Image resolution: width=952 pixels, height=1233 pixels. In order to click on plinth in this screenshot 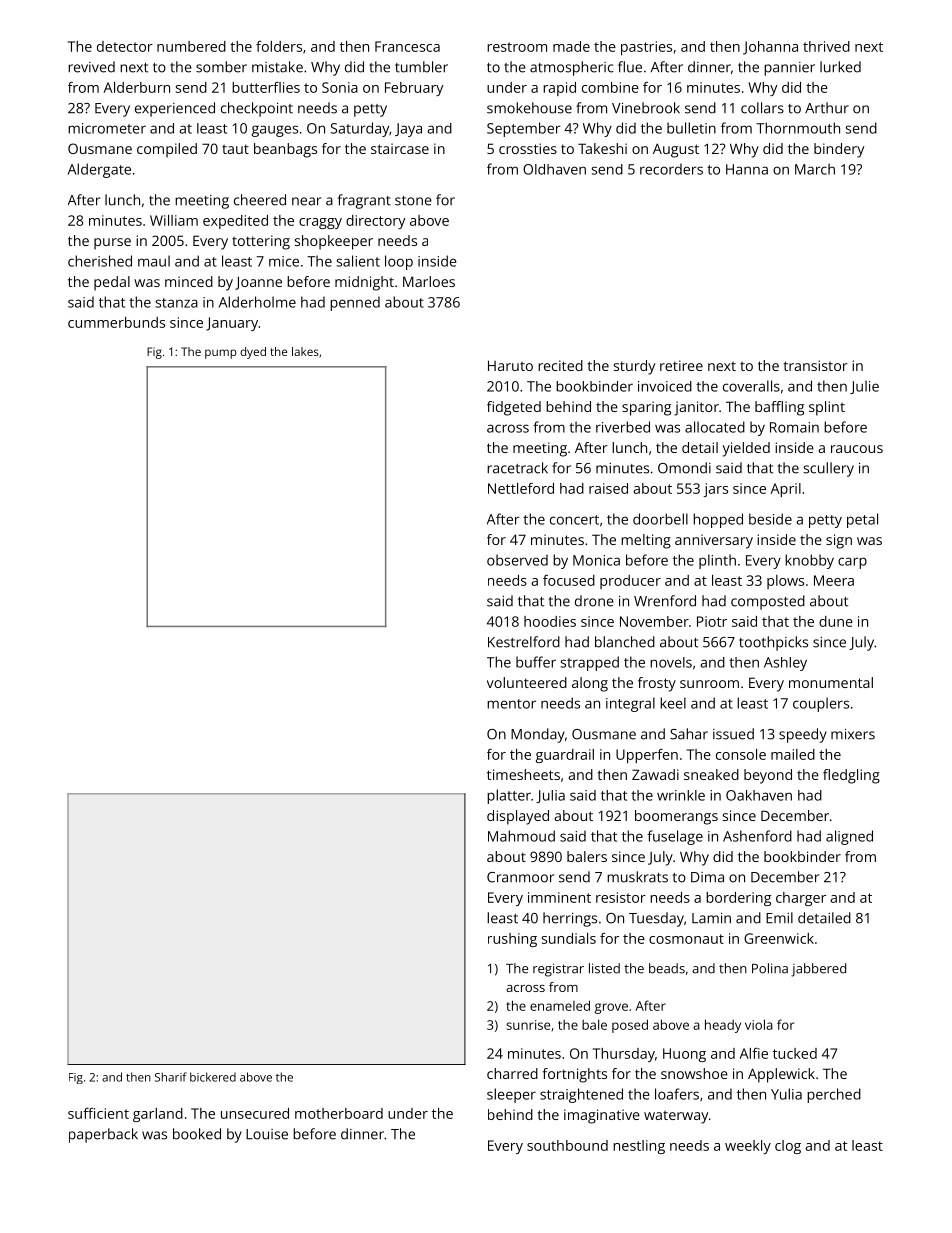, I will do `click(717, 561)`.
